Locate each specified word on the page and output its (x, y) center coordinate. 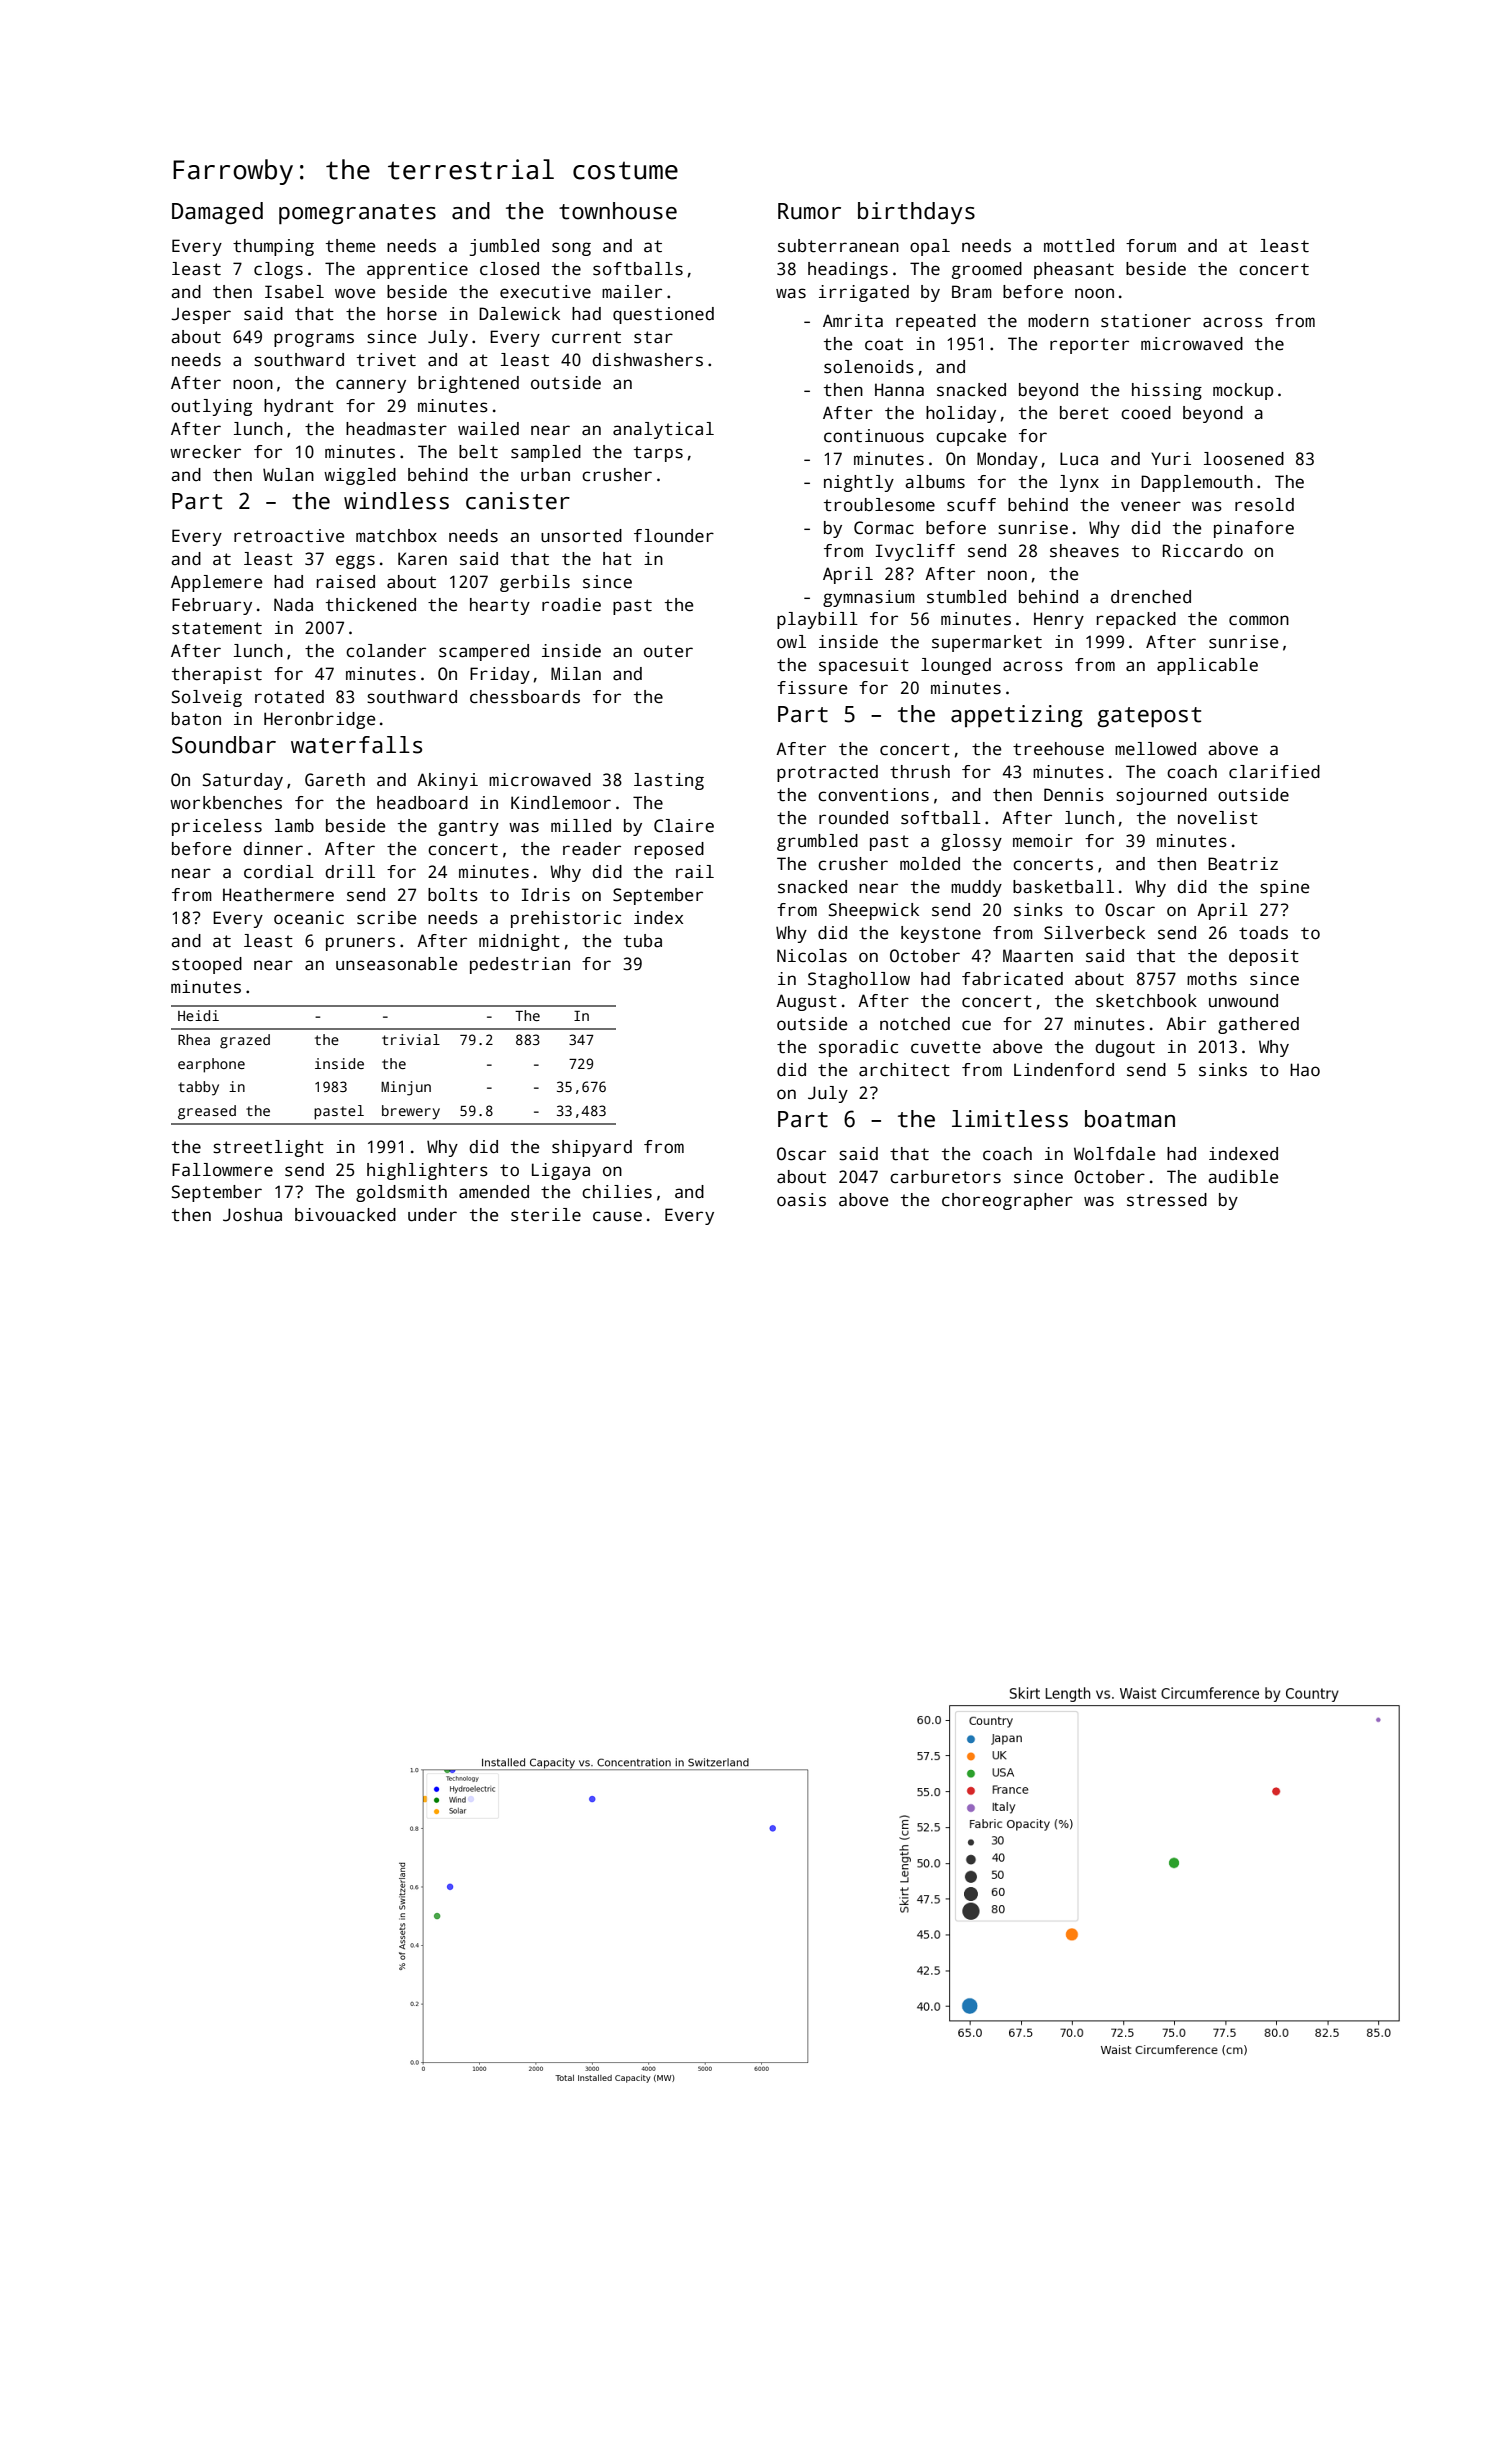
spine (1284, 888)
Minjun (406, 1088)
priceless (217, 827)
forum (1151, 246)
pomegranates (357, 214)
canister (518, 501)
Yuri (1171, 459)
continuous (874, 436)
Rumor (809, 211)
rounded (853, 818)
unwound (1243, 1001)
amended (494, 1192)
